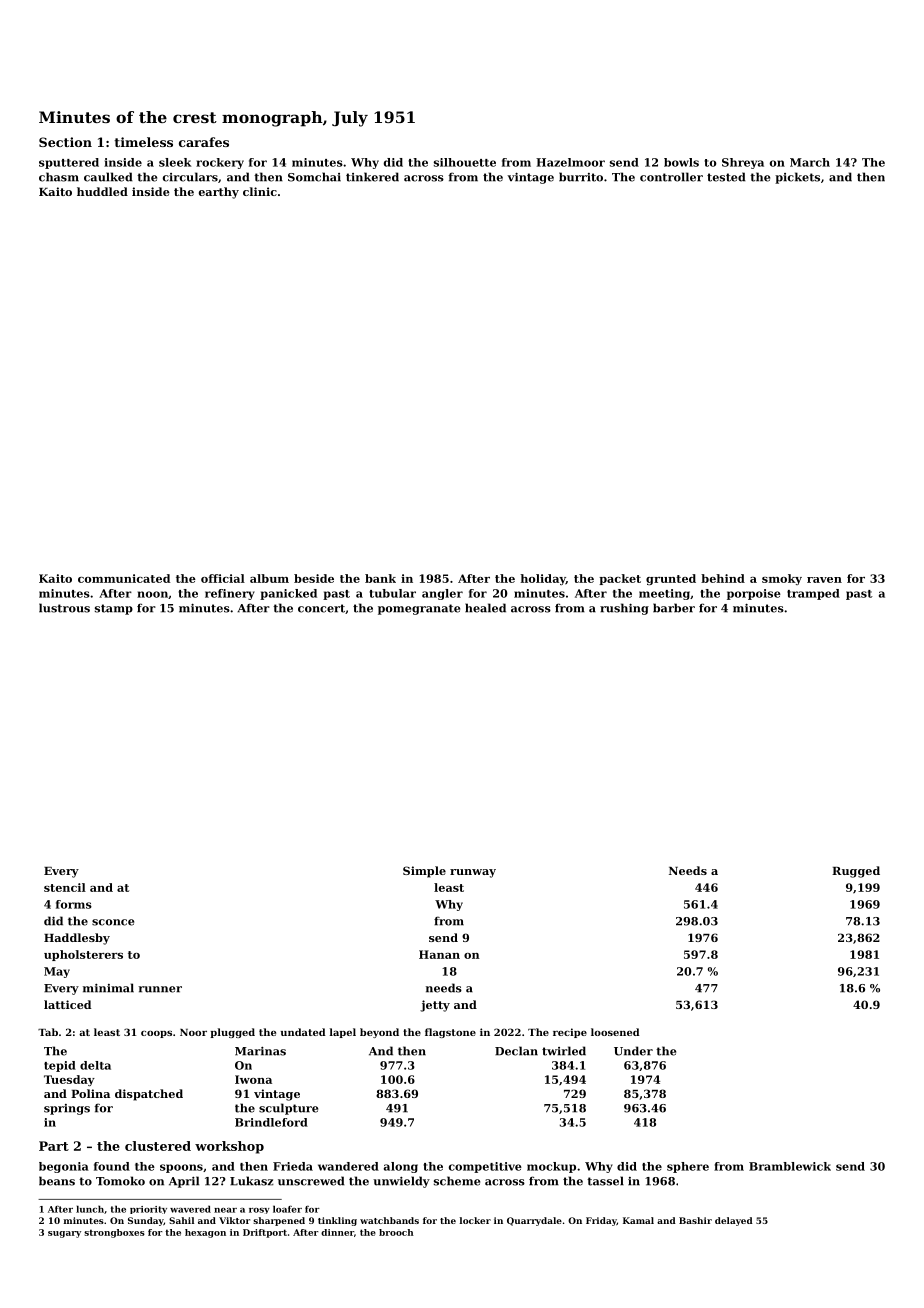 The image size is (924, 1308). I want to click on sugary, so click(64, 1234).
